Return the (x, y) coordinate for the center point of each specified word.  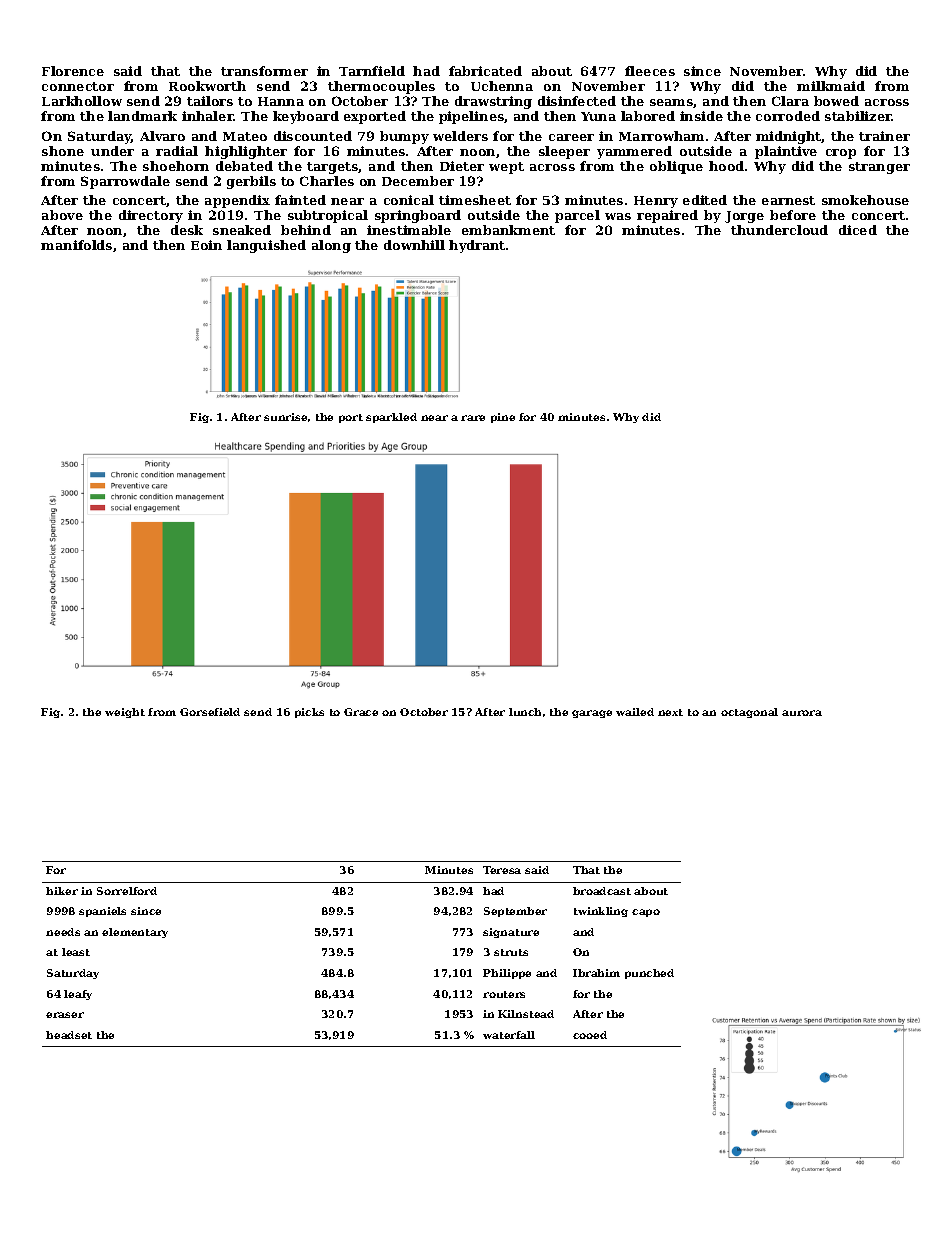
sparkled (391, 418)
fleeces (650, 71)
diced (858, 230)
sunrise (285, 417)
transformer (264, 71)
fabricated (485, 71)
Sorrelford (127, 891)
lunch (525, 712)
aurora (802, 713)
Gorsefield (210, 712)
